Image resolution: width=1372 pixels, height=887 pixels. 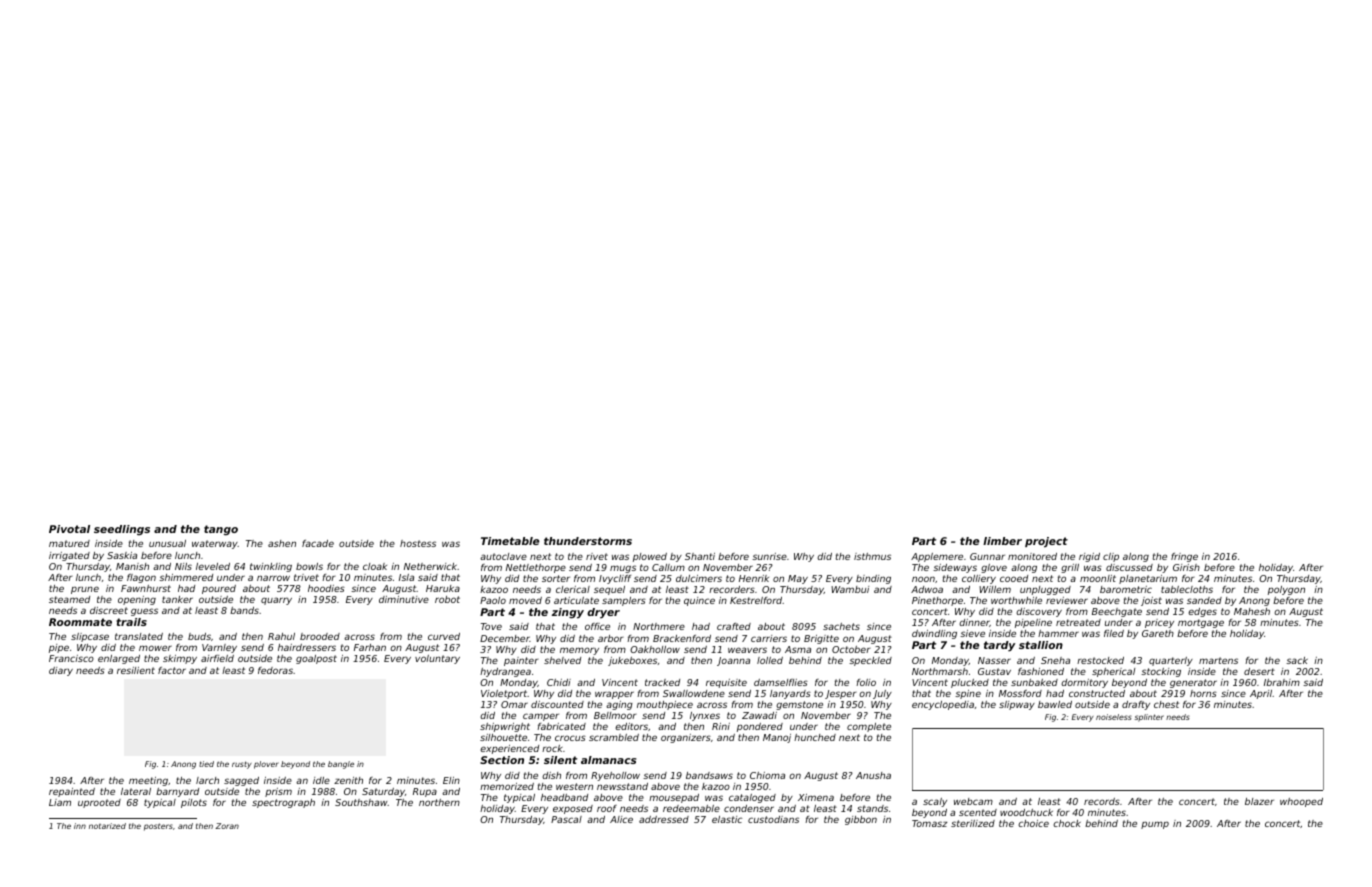 I want to click on Nils, so click(x=183, y=566).
